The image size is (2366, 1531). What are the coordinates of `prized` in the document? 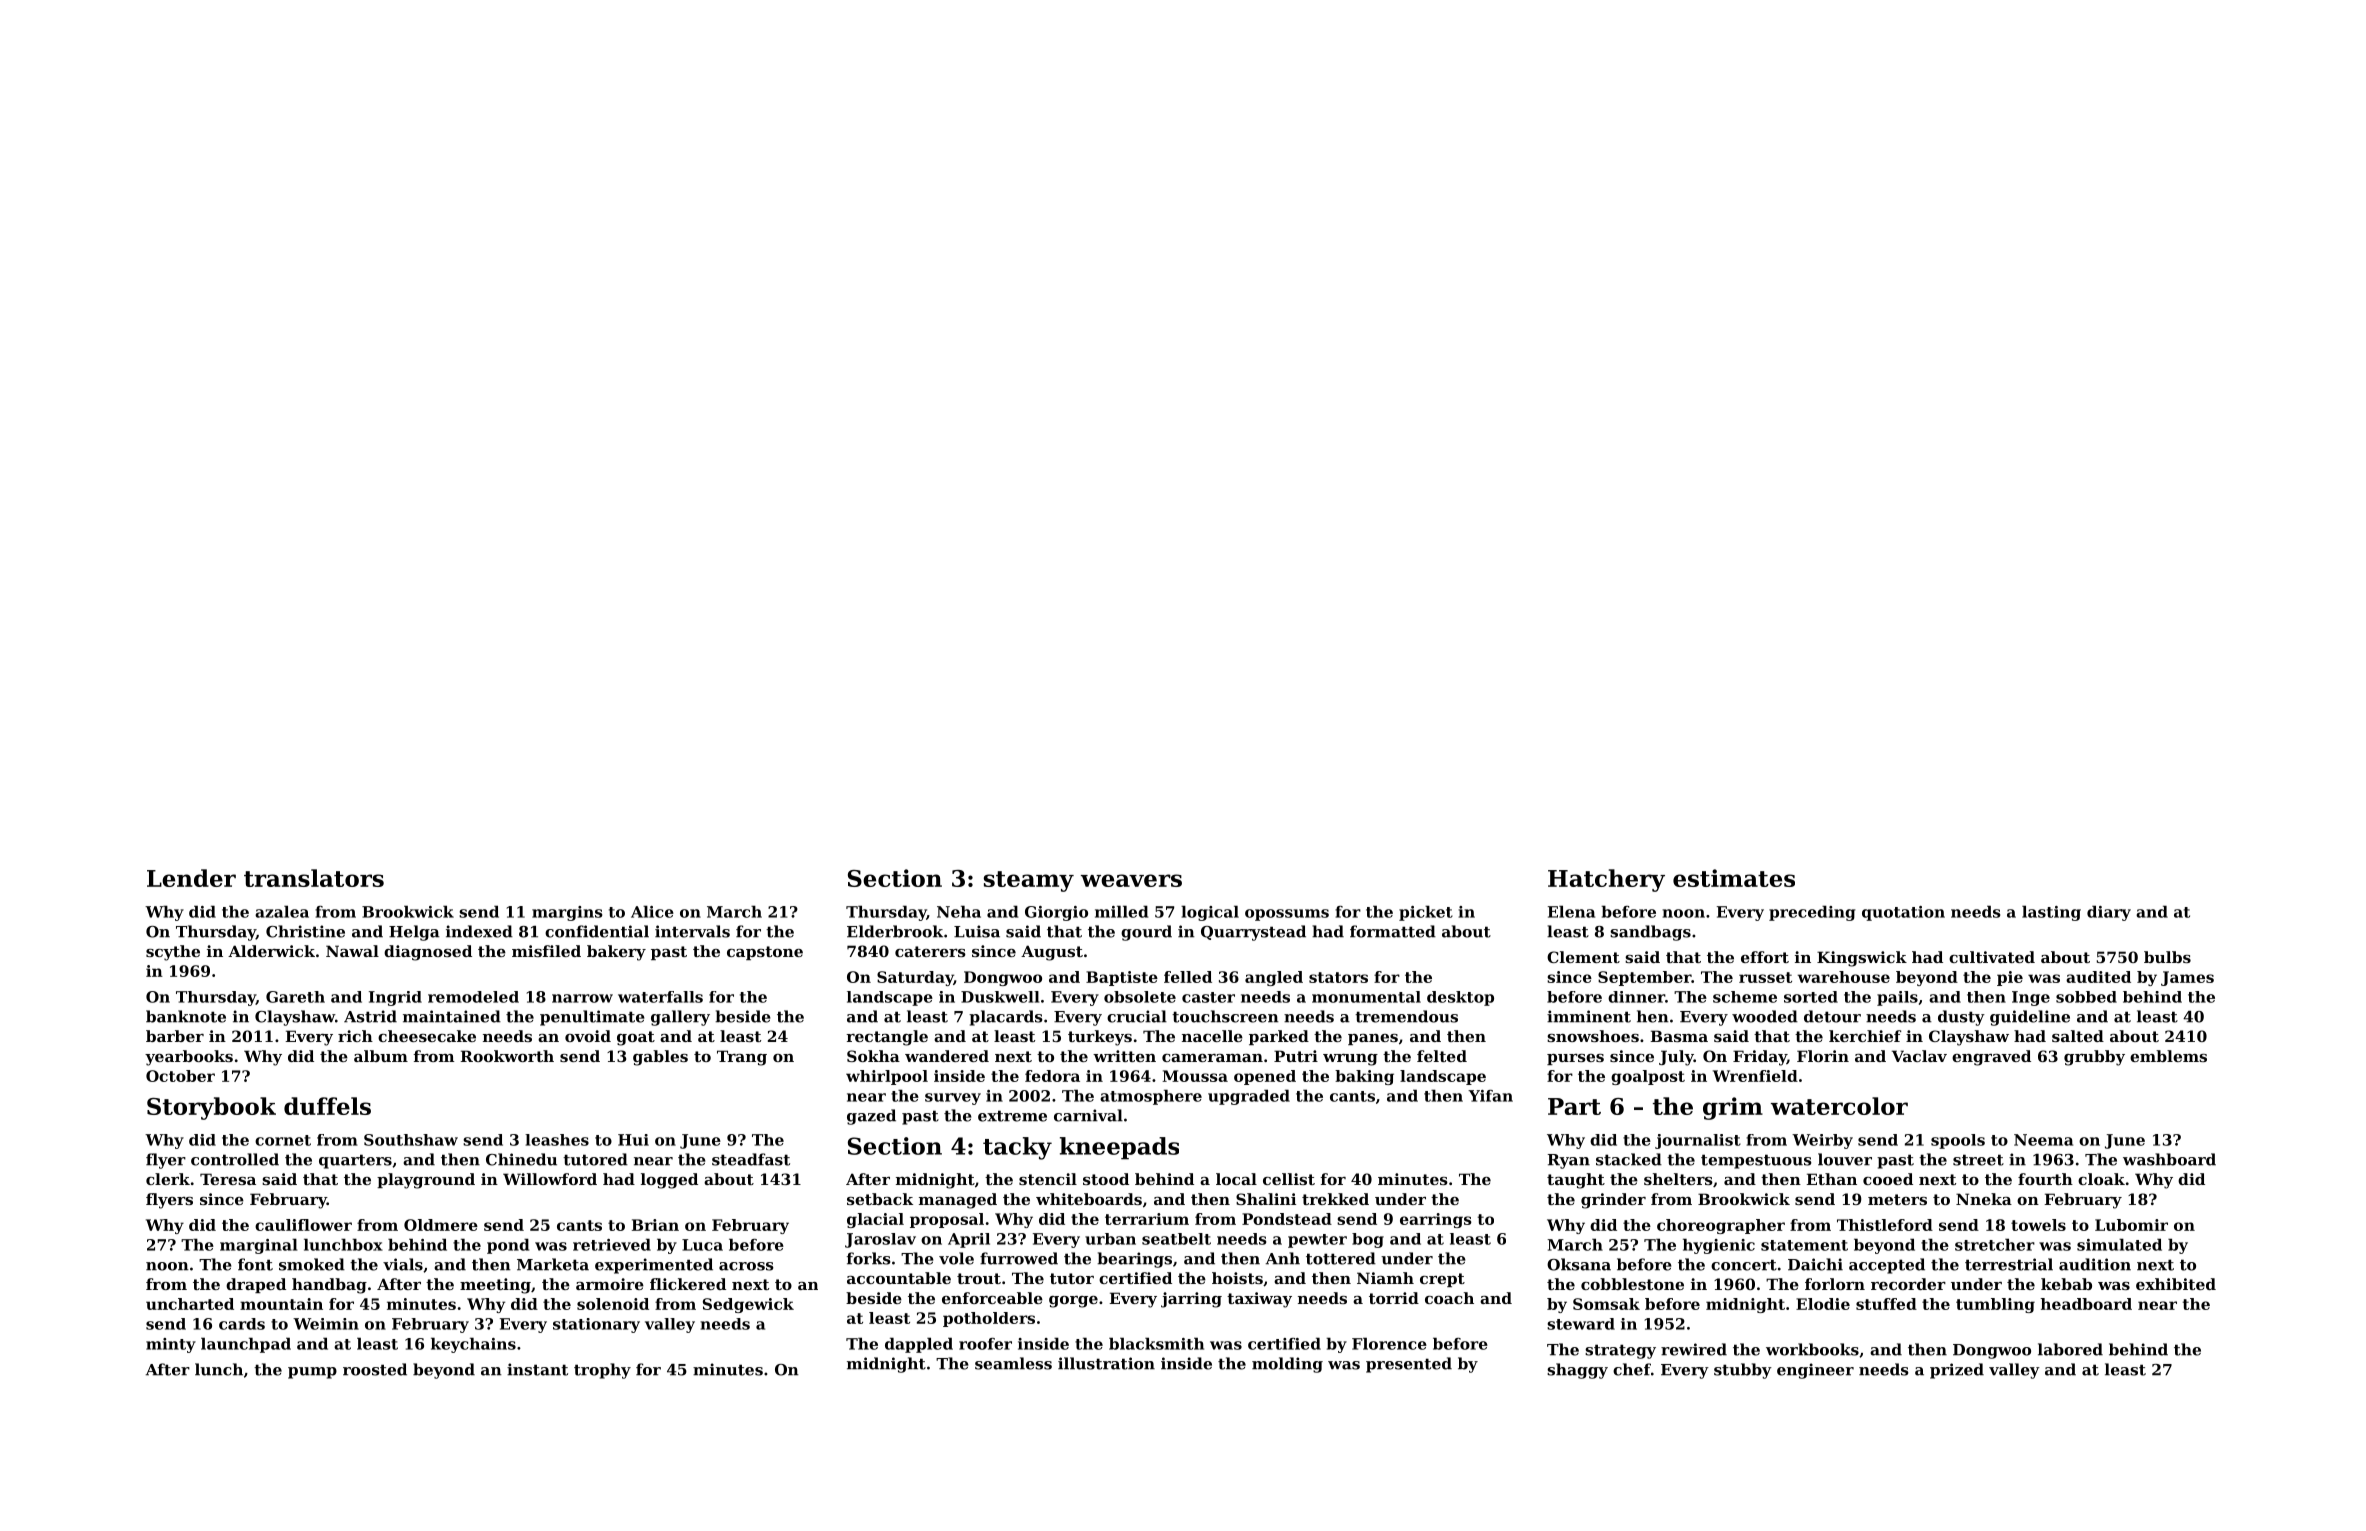 It's located at (1957, 1371).
